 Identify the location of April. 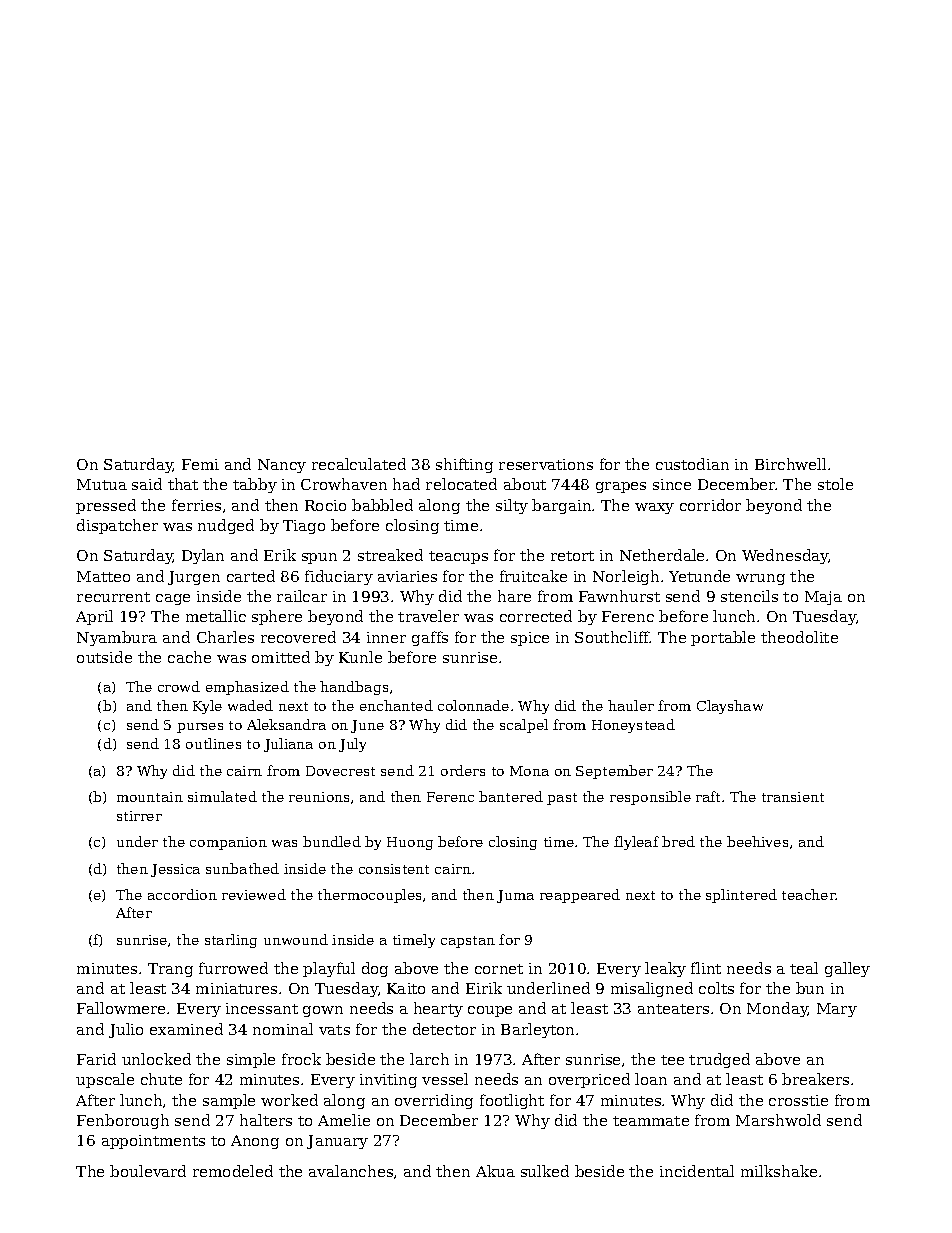
(94, 617).
